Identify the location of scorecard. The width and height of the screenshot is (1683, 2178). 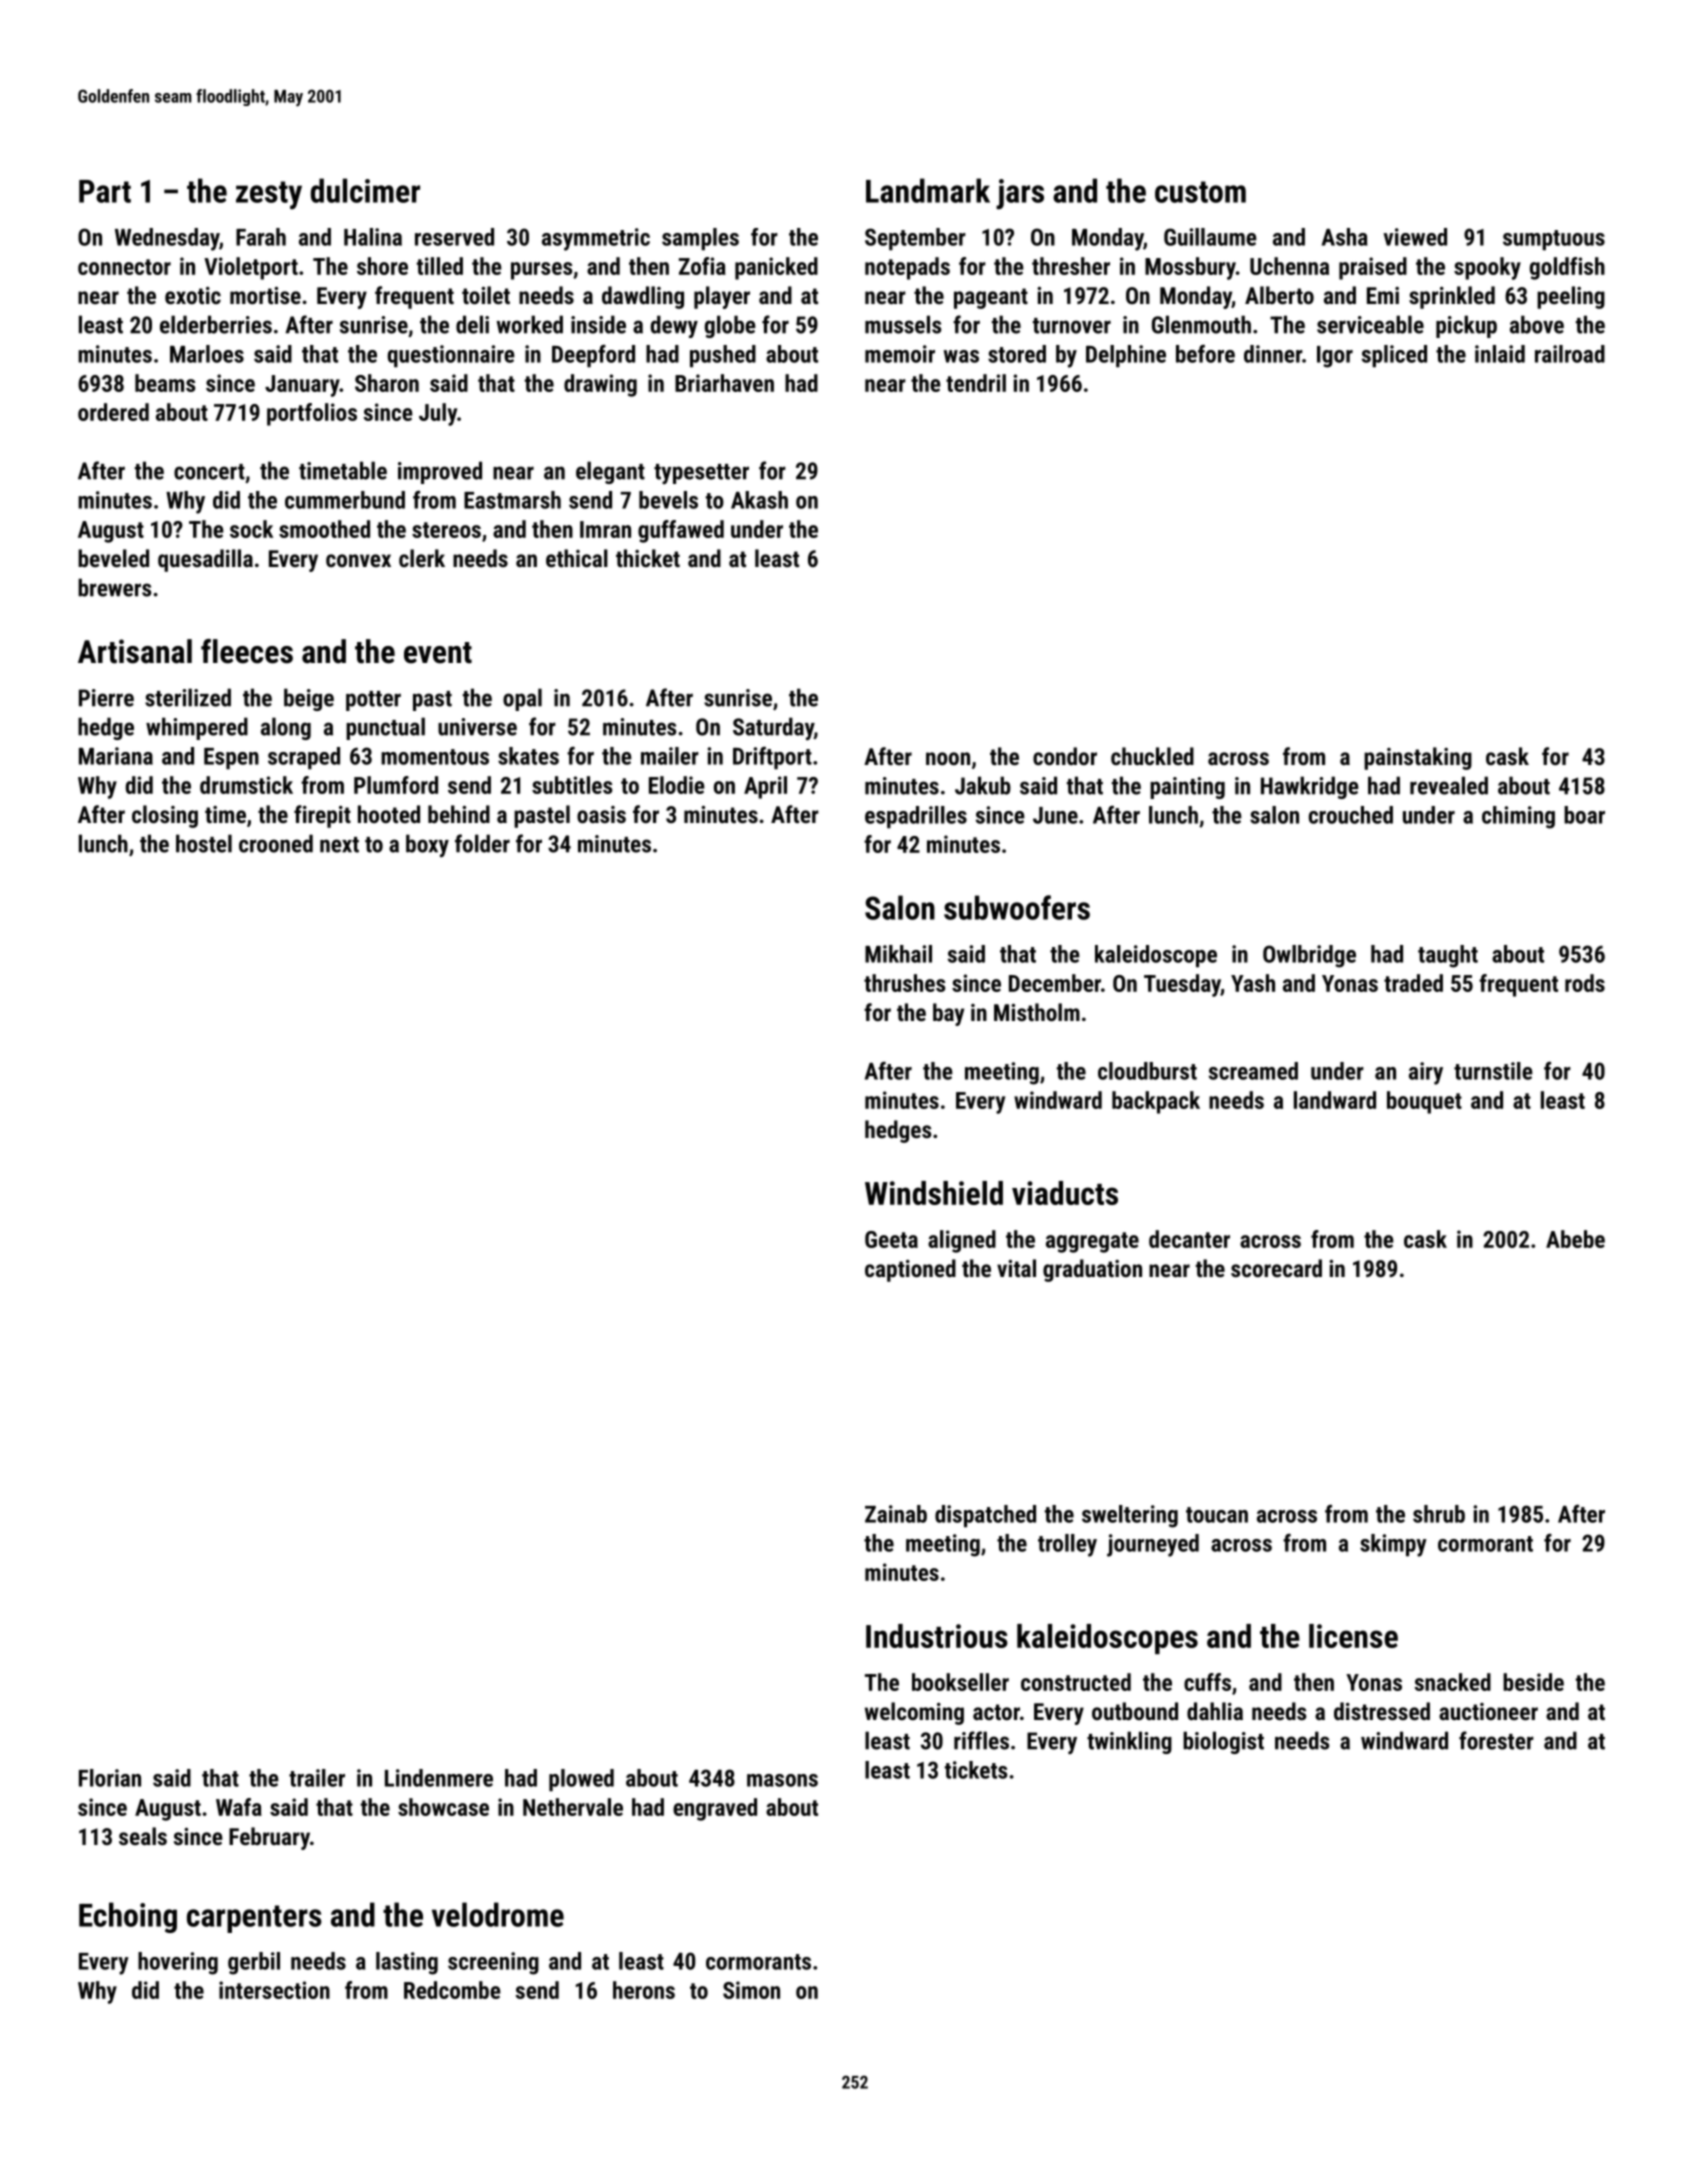
(1276, 1268).
